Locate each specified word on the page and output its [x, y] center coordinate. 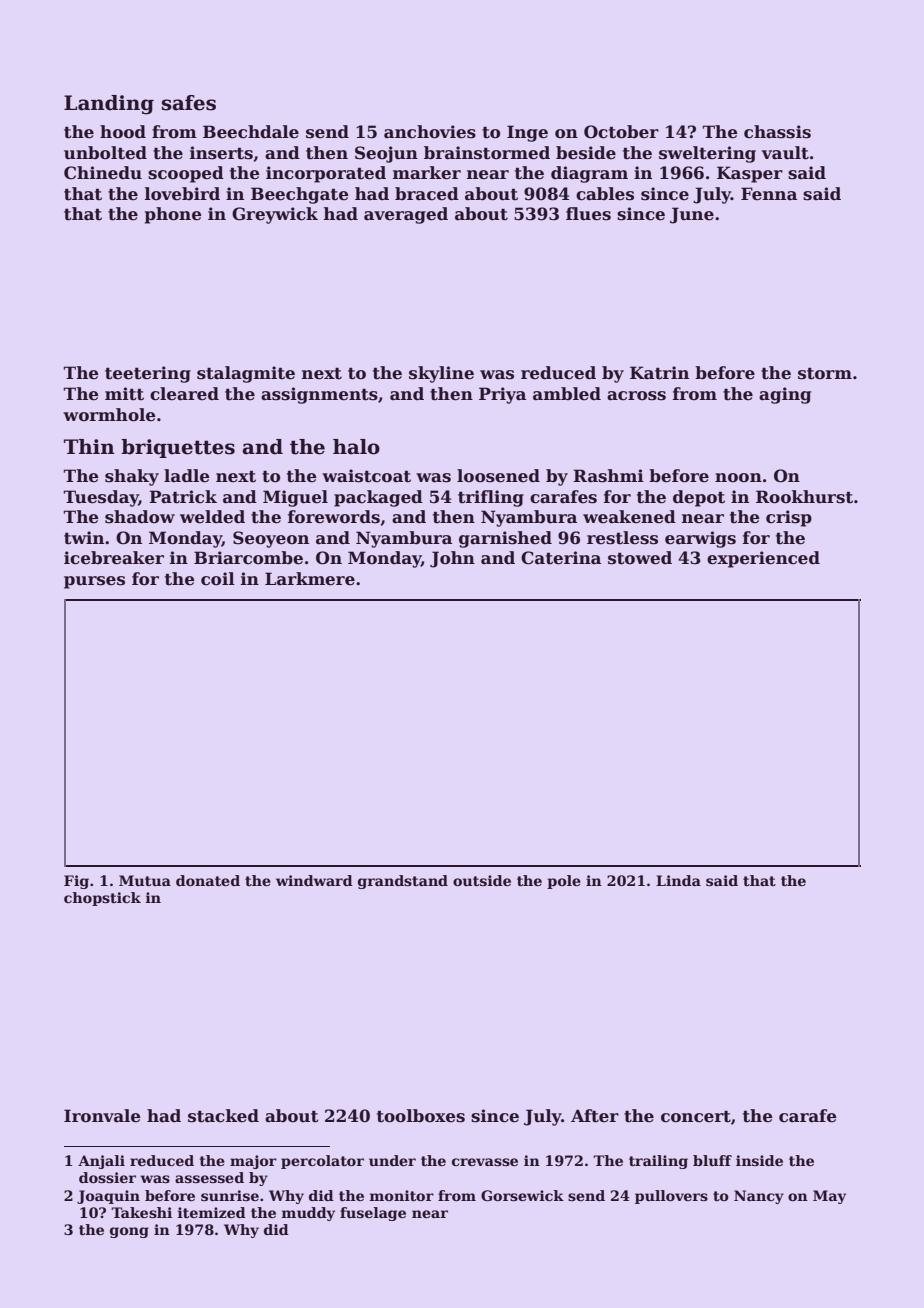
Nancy [759, 1197]
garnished [505, 539]
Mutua [145, 880]
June [692, 215]
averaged [406, 215]
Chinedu [103, 173]
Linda [678, 880]
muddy [308, 1214]
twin [84, 538]
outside [482, 880]
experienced [763, 559]
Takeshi [141, 1212]
